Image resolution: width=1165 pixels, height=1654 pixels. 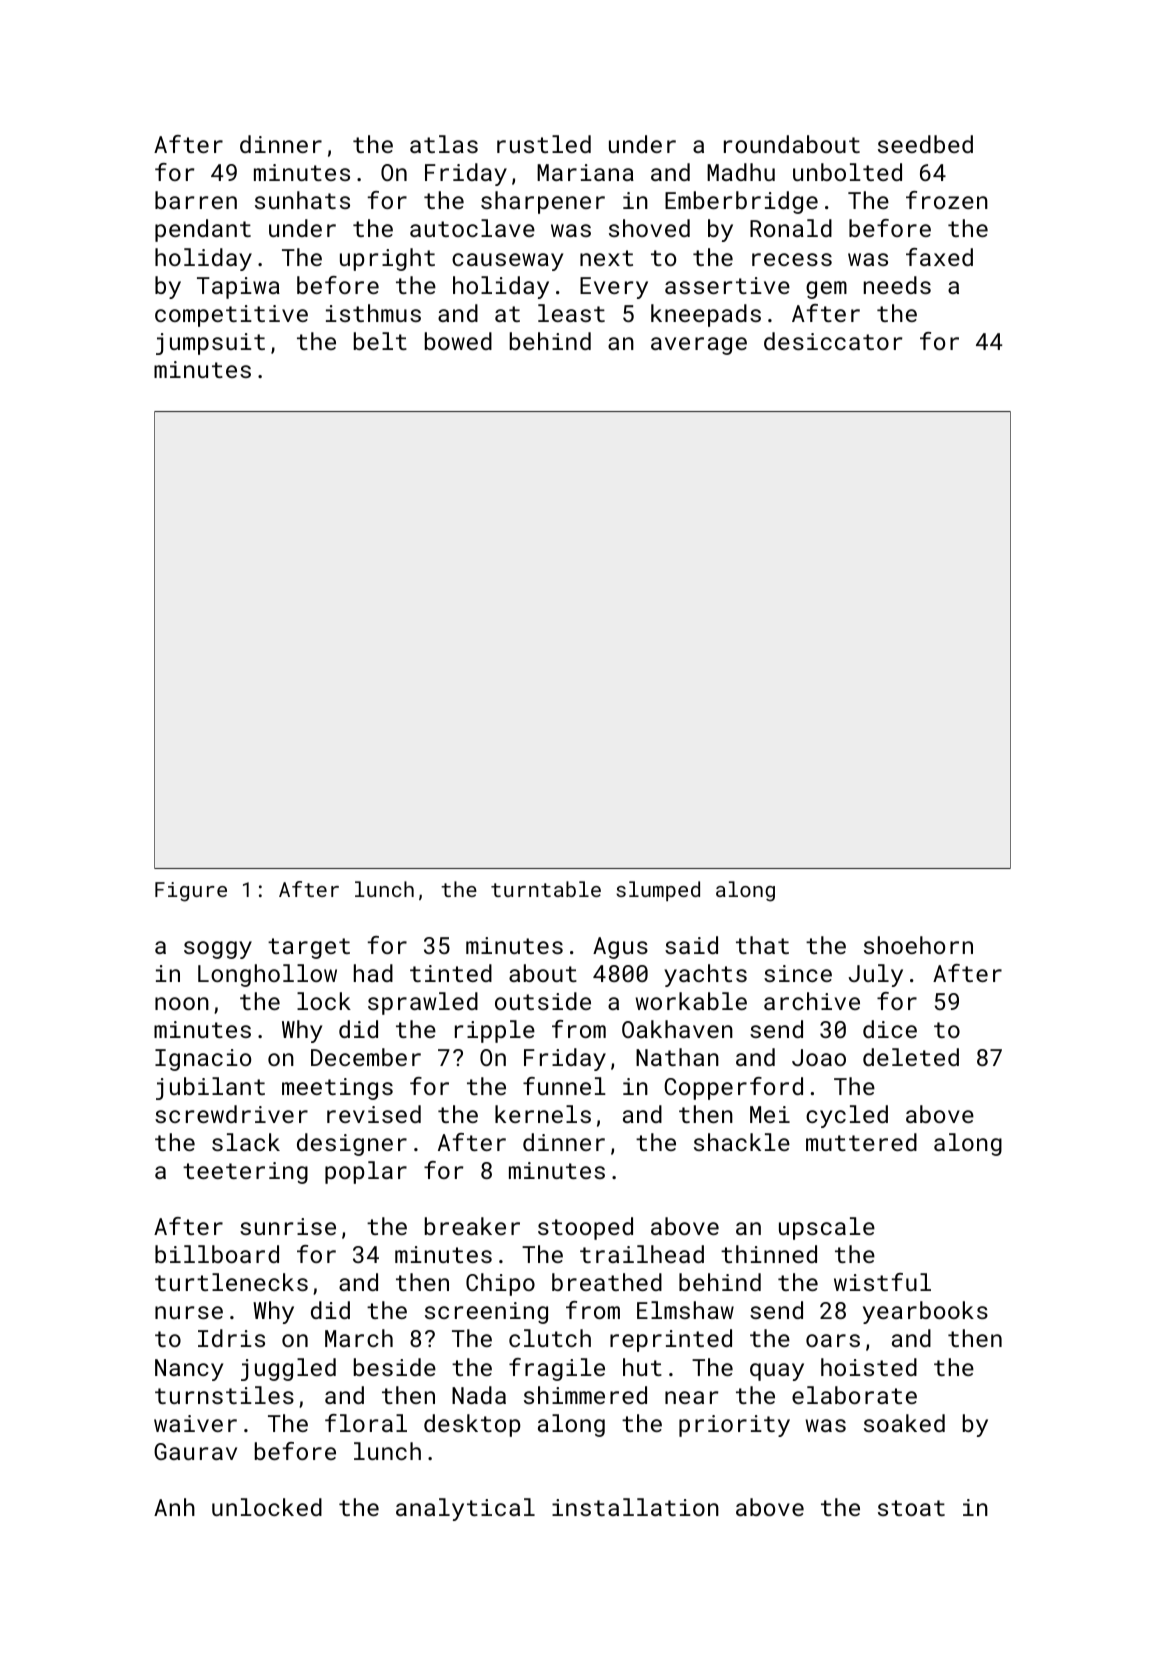 I want to click on rustled, so click(x=544, y=144).
